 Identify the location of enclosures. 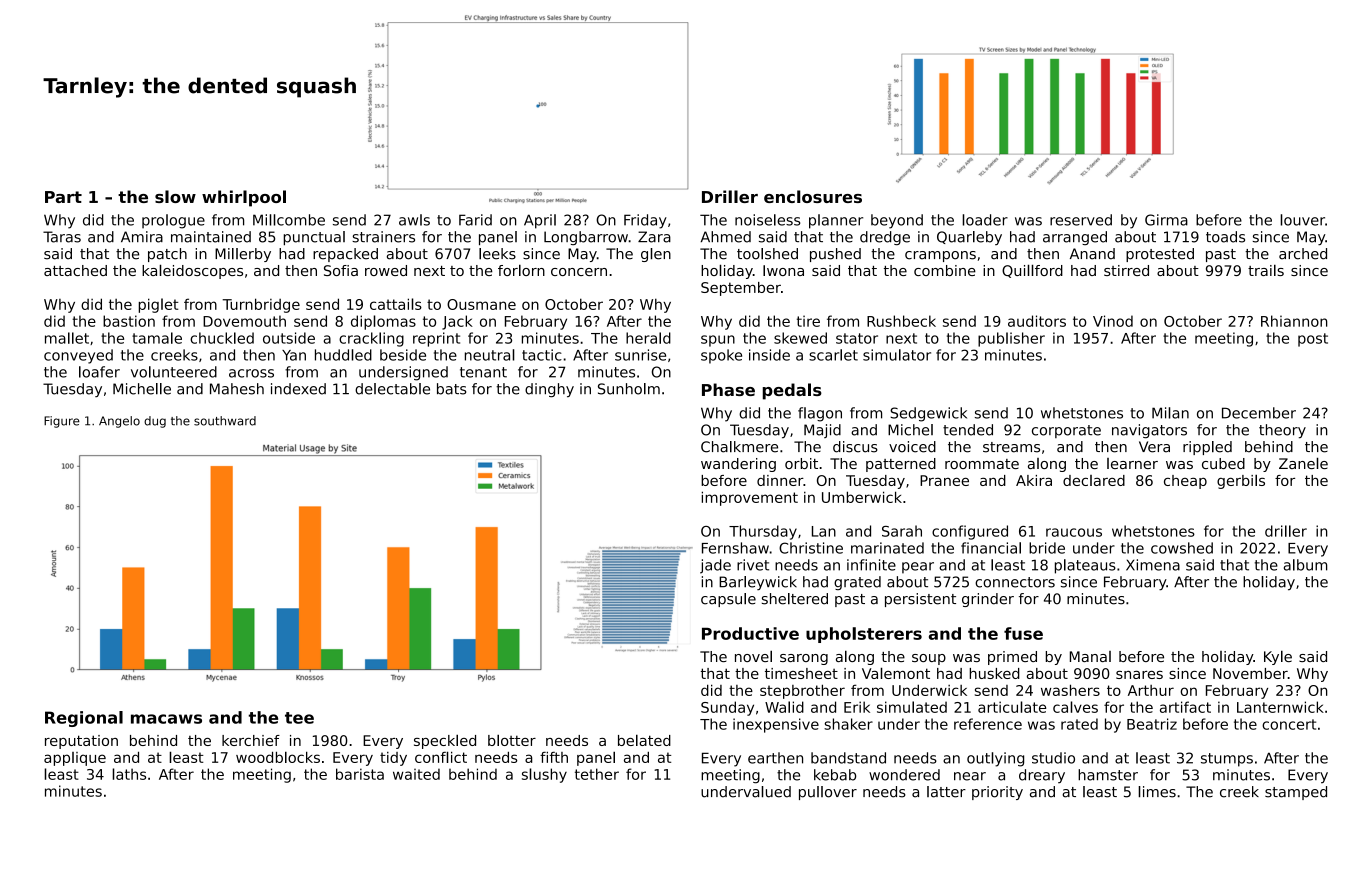
(813, 196).
